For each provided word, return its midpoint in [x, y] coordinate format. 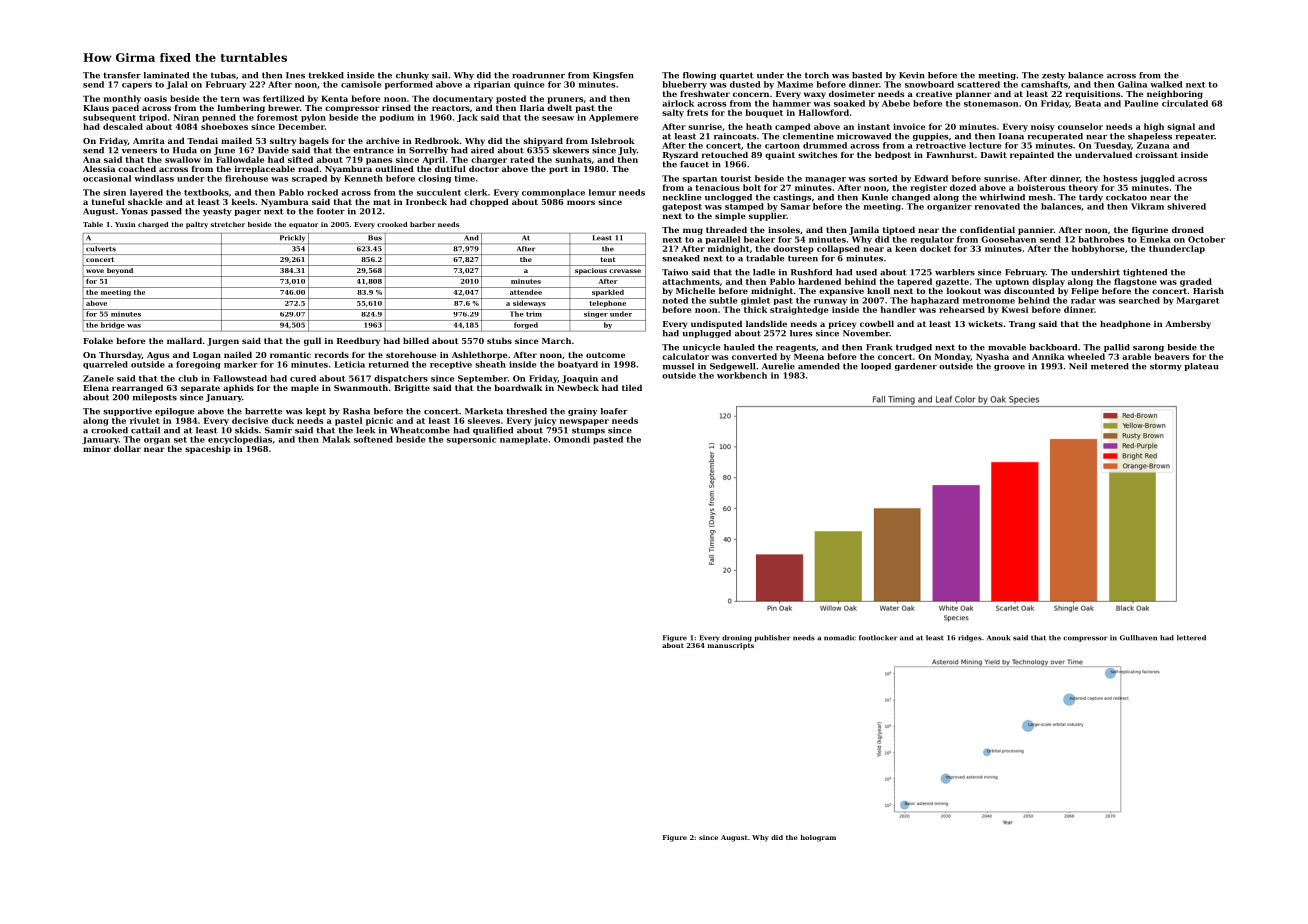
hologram [818, 838]
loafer [614, 411]
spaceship [208, 449]
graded [1196, 282]
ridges [970, 638]
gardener [916, 367]
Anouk [998, 638]
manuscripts [731, 646]
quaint [780, 156]
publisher [772, 638]
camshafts [1044, 84]
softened [373, 439]
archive [383, 140]
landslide [766, 323]
